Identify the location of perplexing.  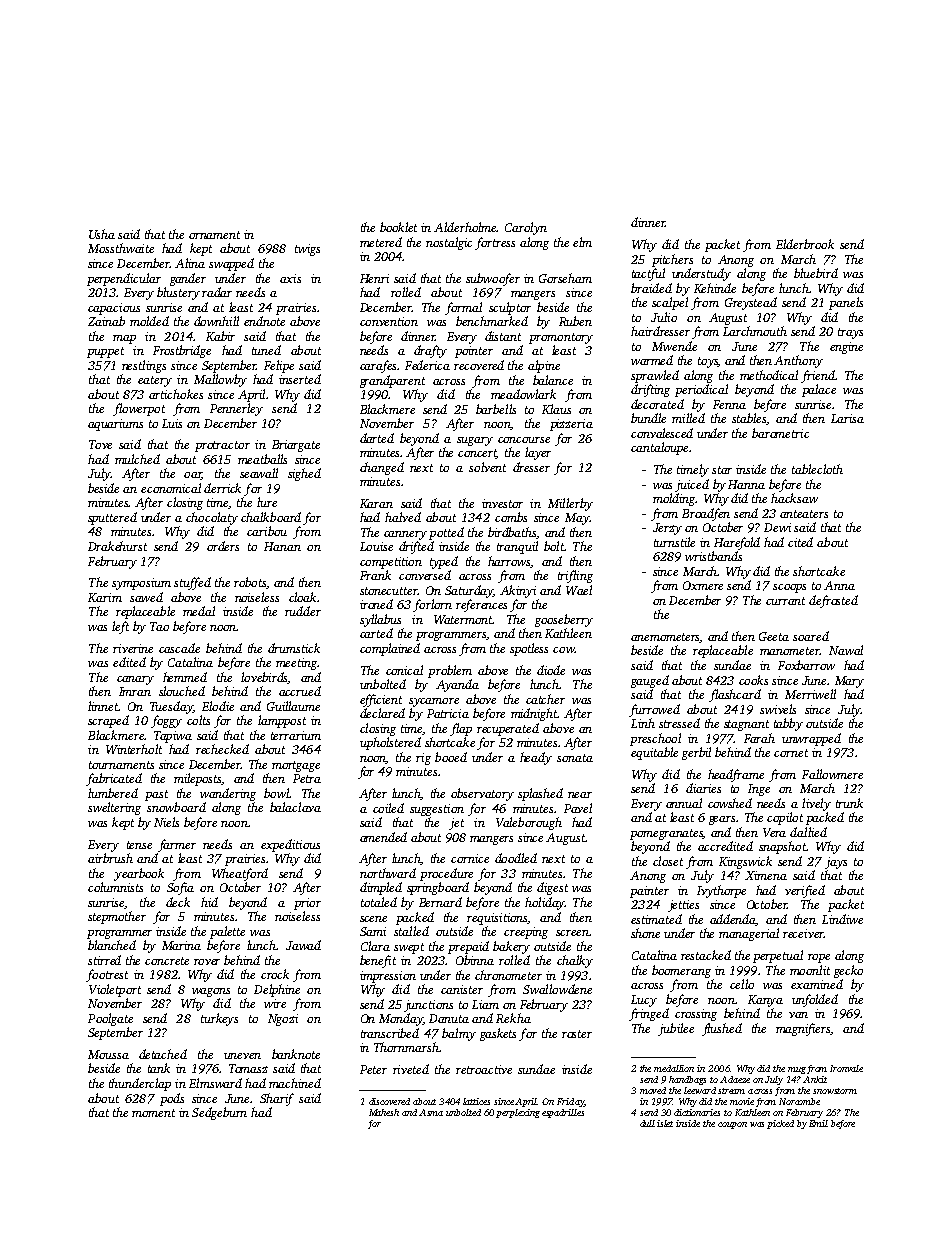
(518, 1113).
